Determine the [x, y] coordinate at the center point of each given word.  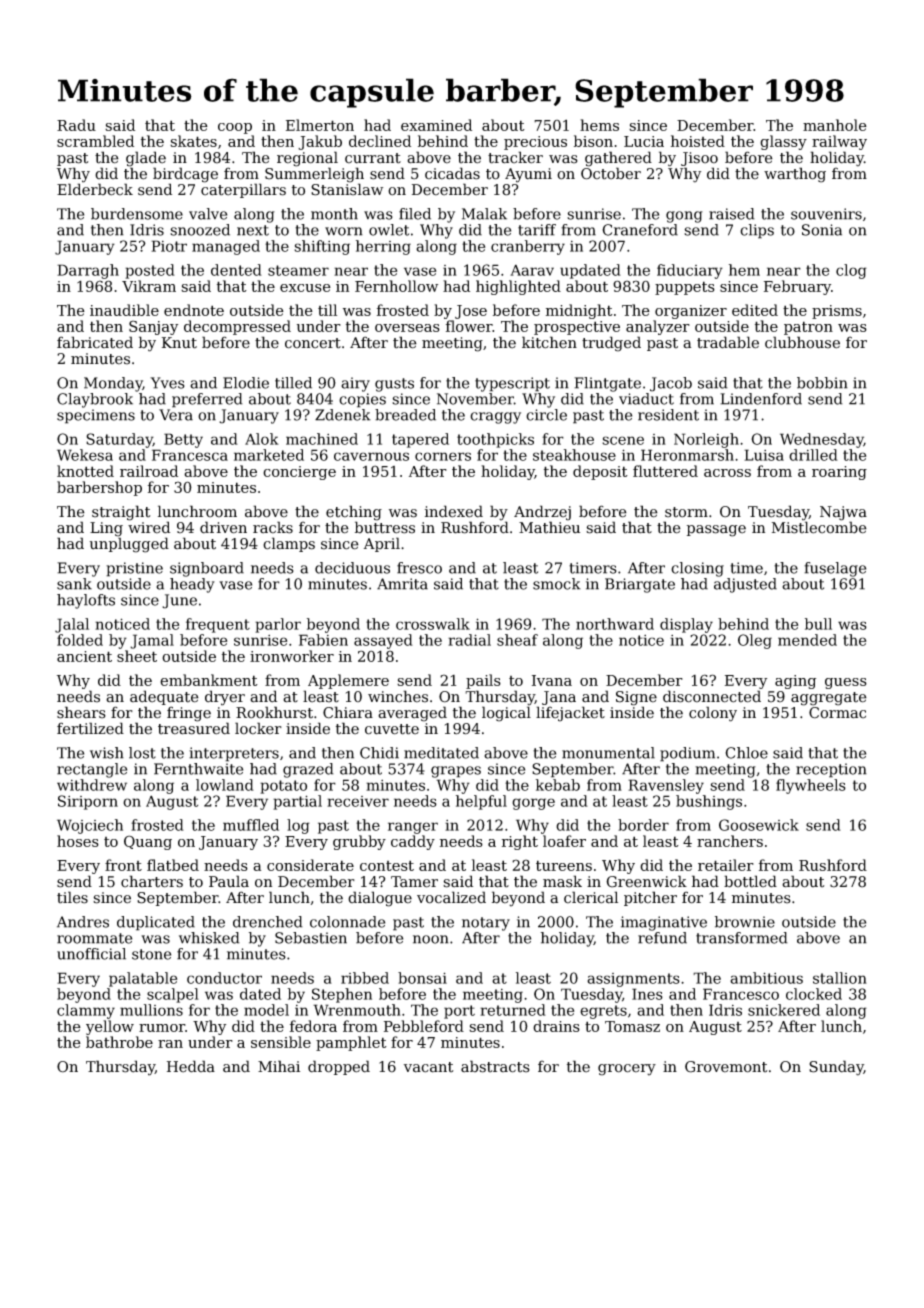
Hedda [191, 1066]
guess [846, 683]
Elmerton [320, 125]
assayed [383, 641]
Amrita [402, 584]
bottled [750, 881]
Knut [179, 343]
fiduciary [690, 271]
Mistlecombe [819, 527]
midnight [579, 311]
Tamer [414, 882]
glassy [783, 142]
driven [223, 527]
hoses [78, 841]
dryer [225, 698]
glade [146, 159]
